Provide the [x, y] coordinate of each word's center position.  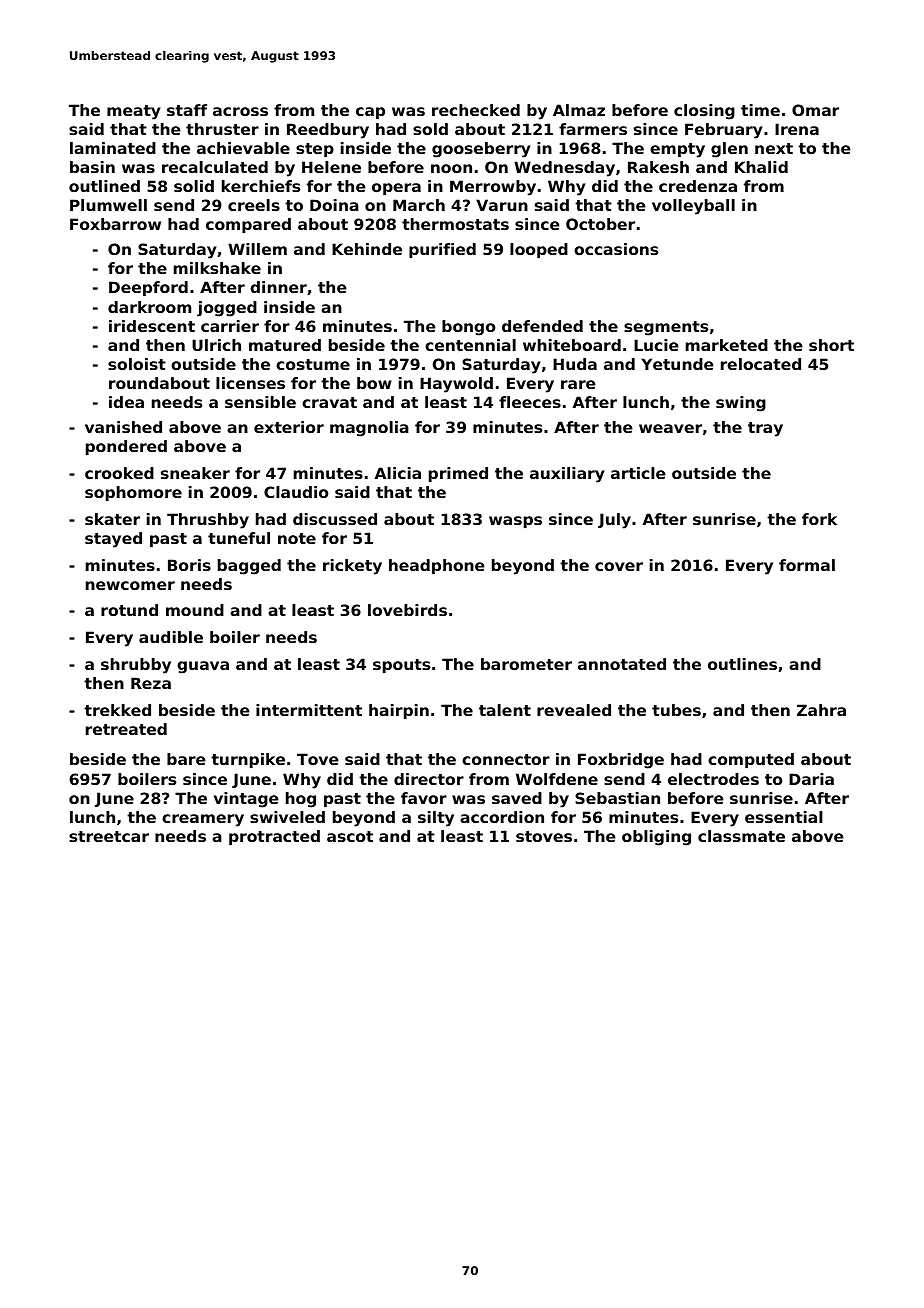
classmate [741, 836]
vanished [123, 427]
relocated [761, 364]
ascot [350, 836]
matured [285, 345]
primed [458, 474]
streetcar [109, 836]
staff [187, 110]
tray [765, 429]
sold [430, 129]
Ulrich [216, 345]
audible [171, 637]
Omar [815, 110]
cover [619, 566]
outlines [742, 664]
